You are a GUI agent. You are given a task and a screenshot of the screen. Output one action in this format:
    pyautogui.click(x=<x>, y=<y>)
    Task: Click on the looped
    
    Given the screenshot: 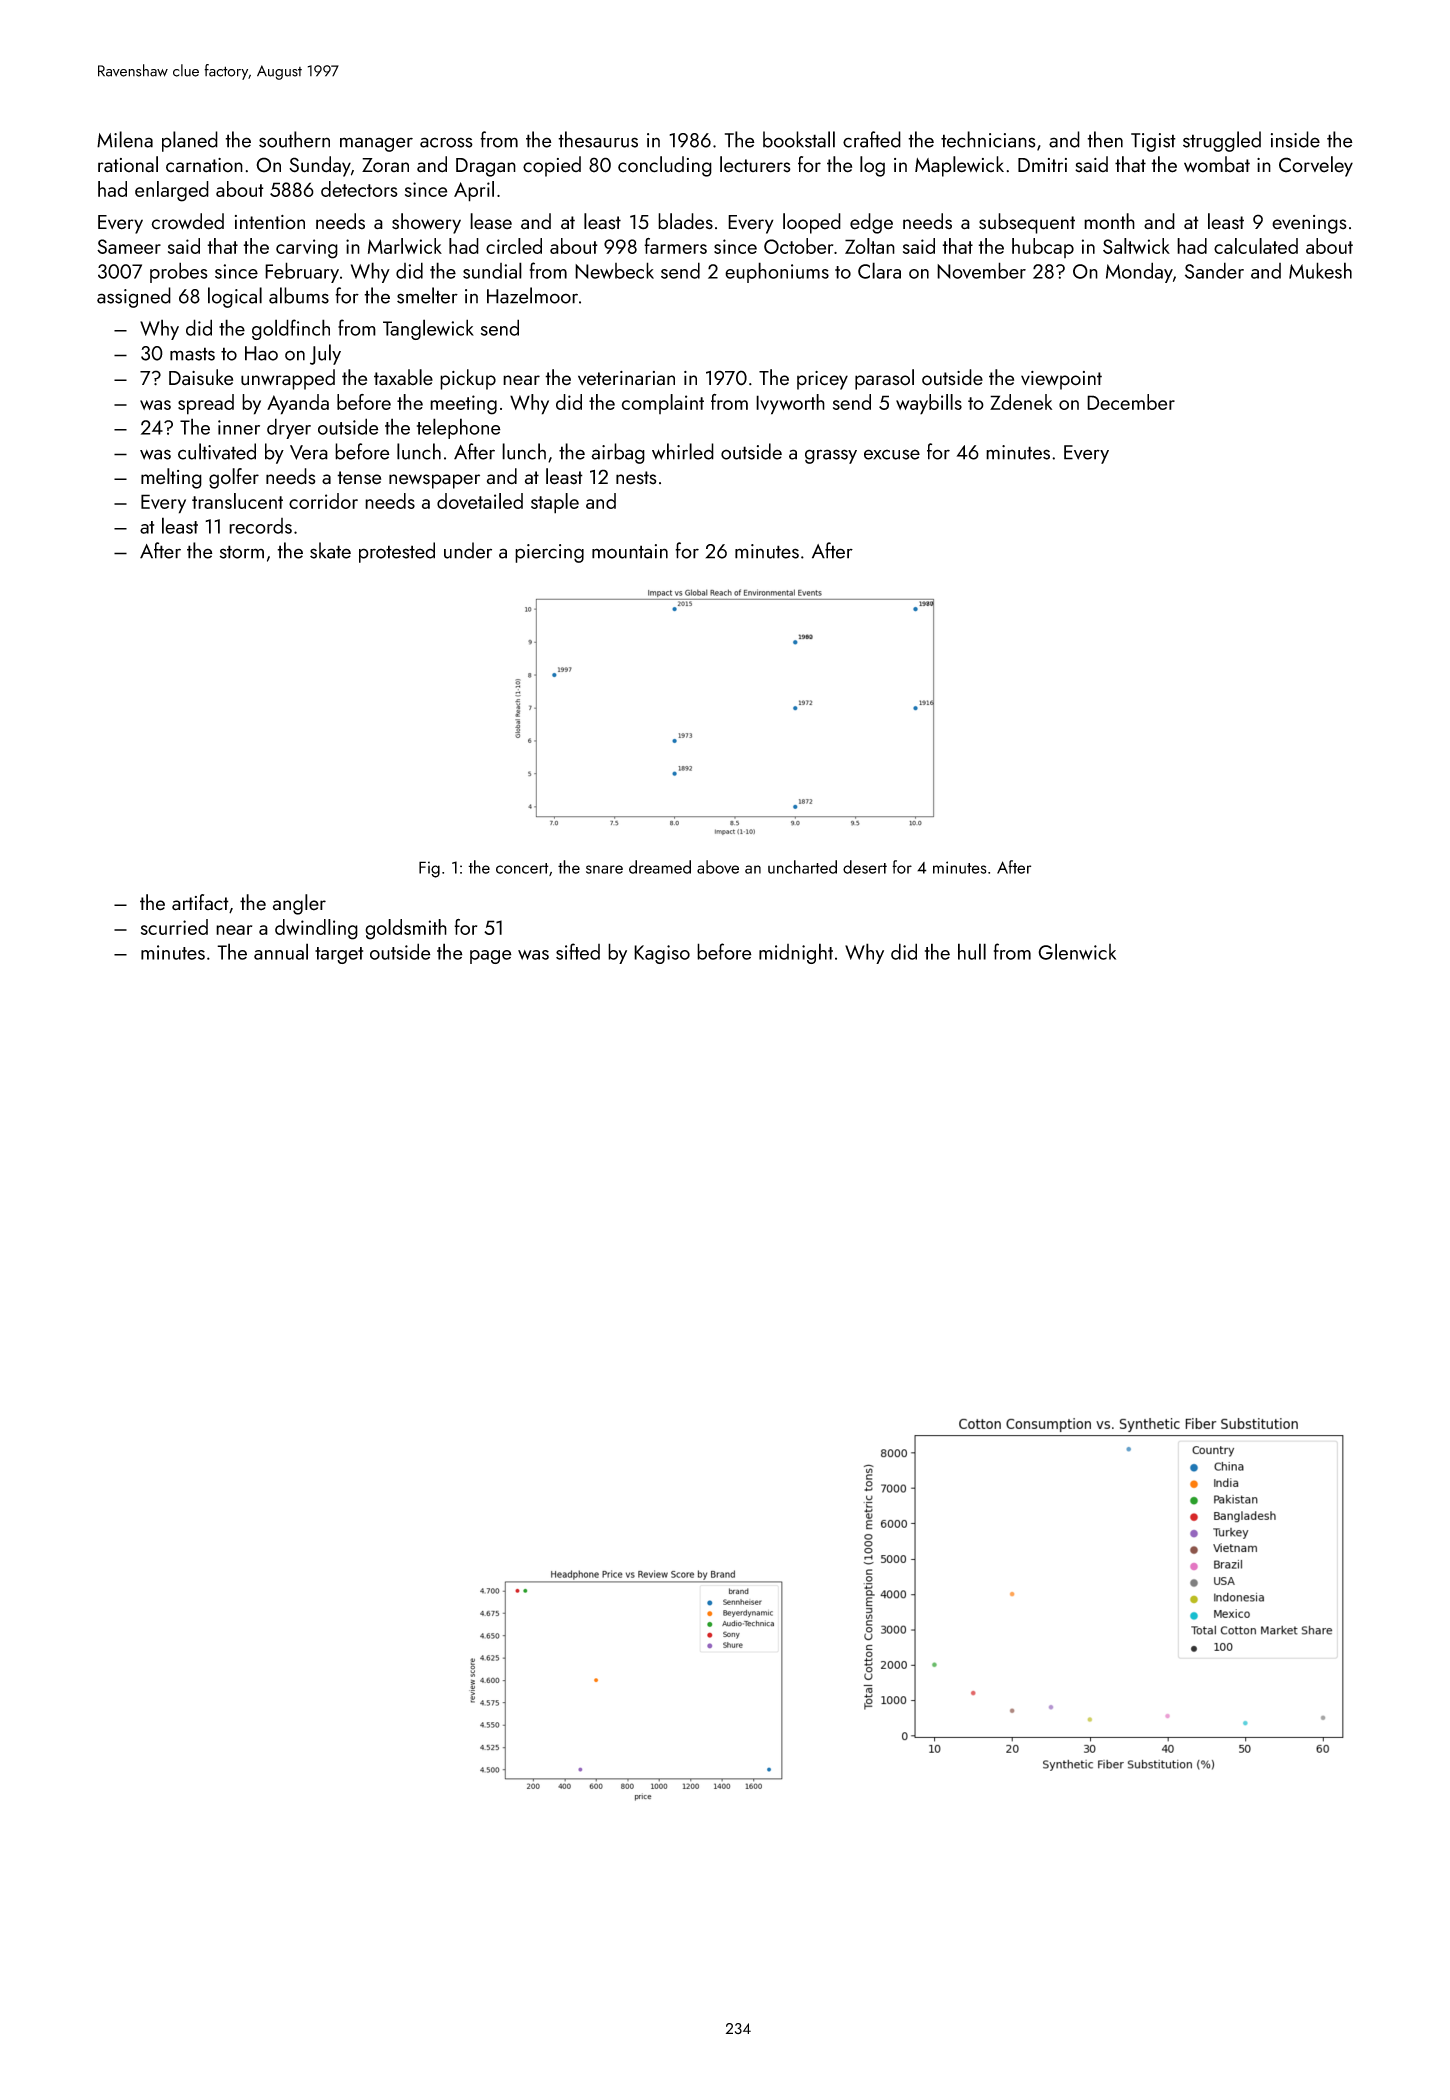 What is the action you would take?
    pyautogui.click(x=812, y=223)
